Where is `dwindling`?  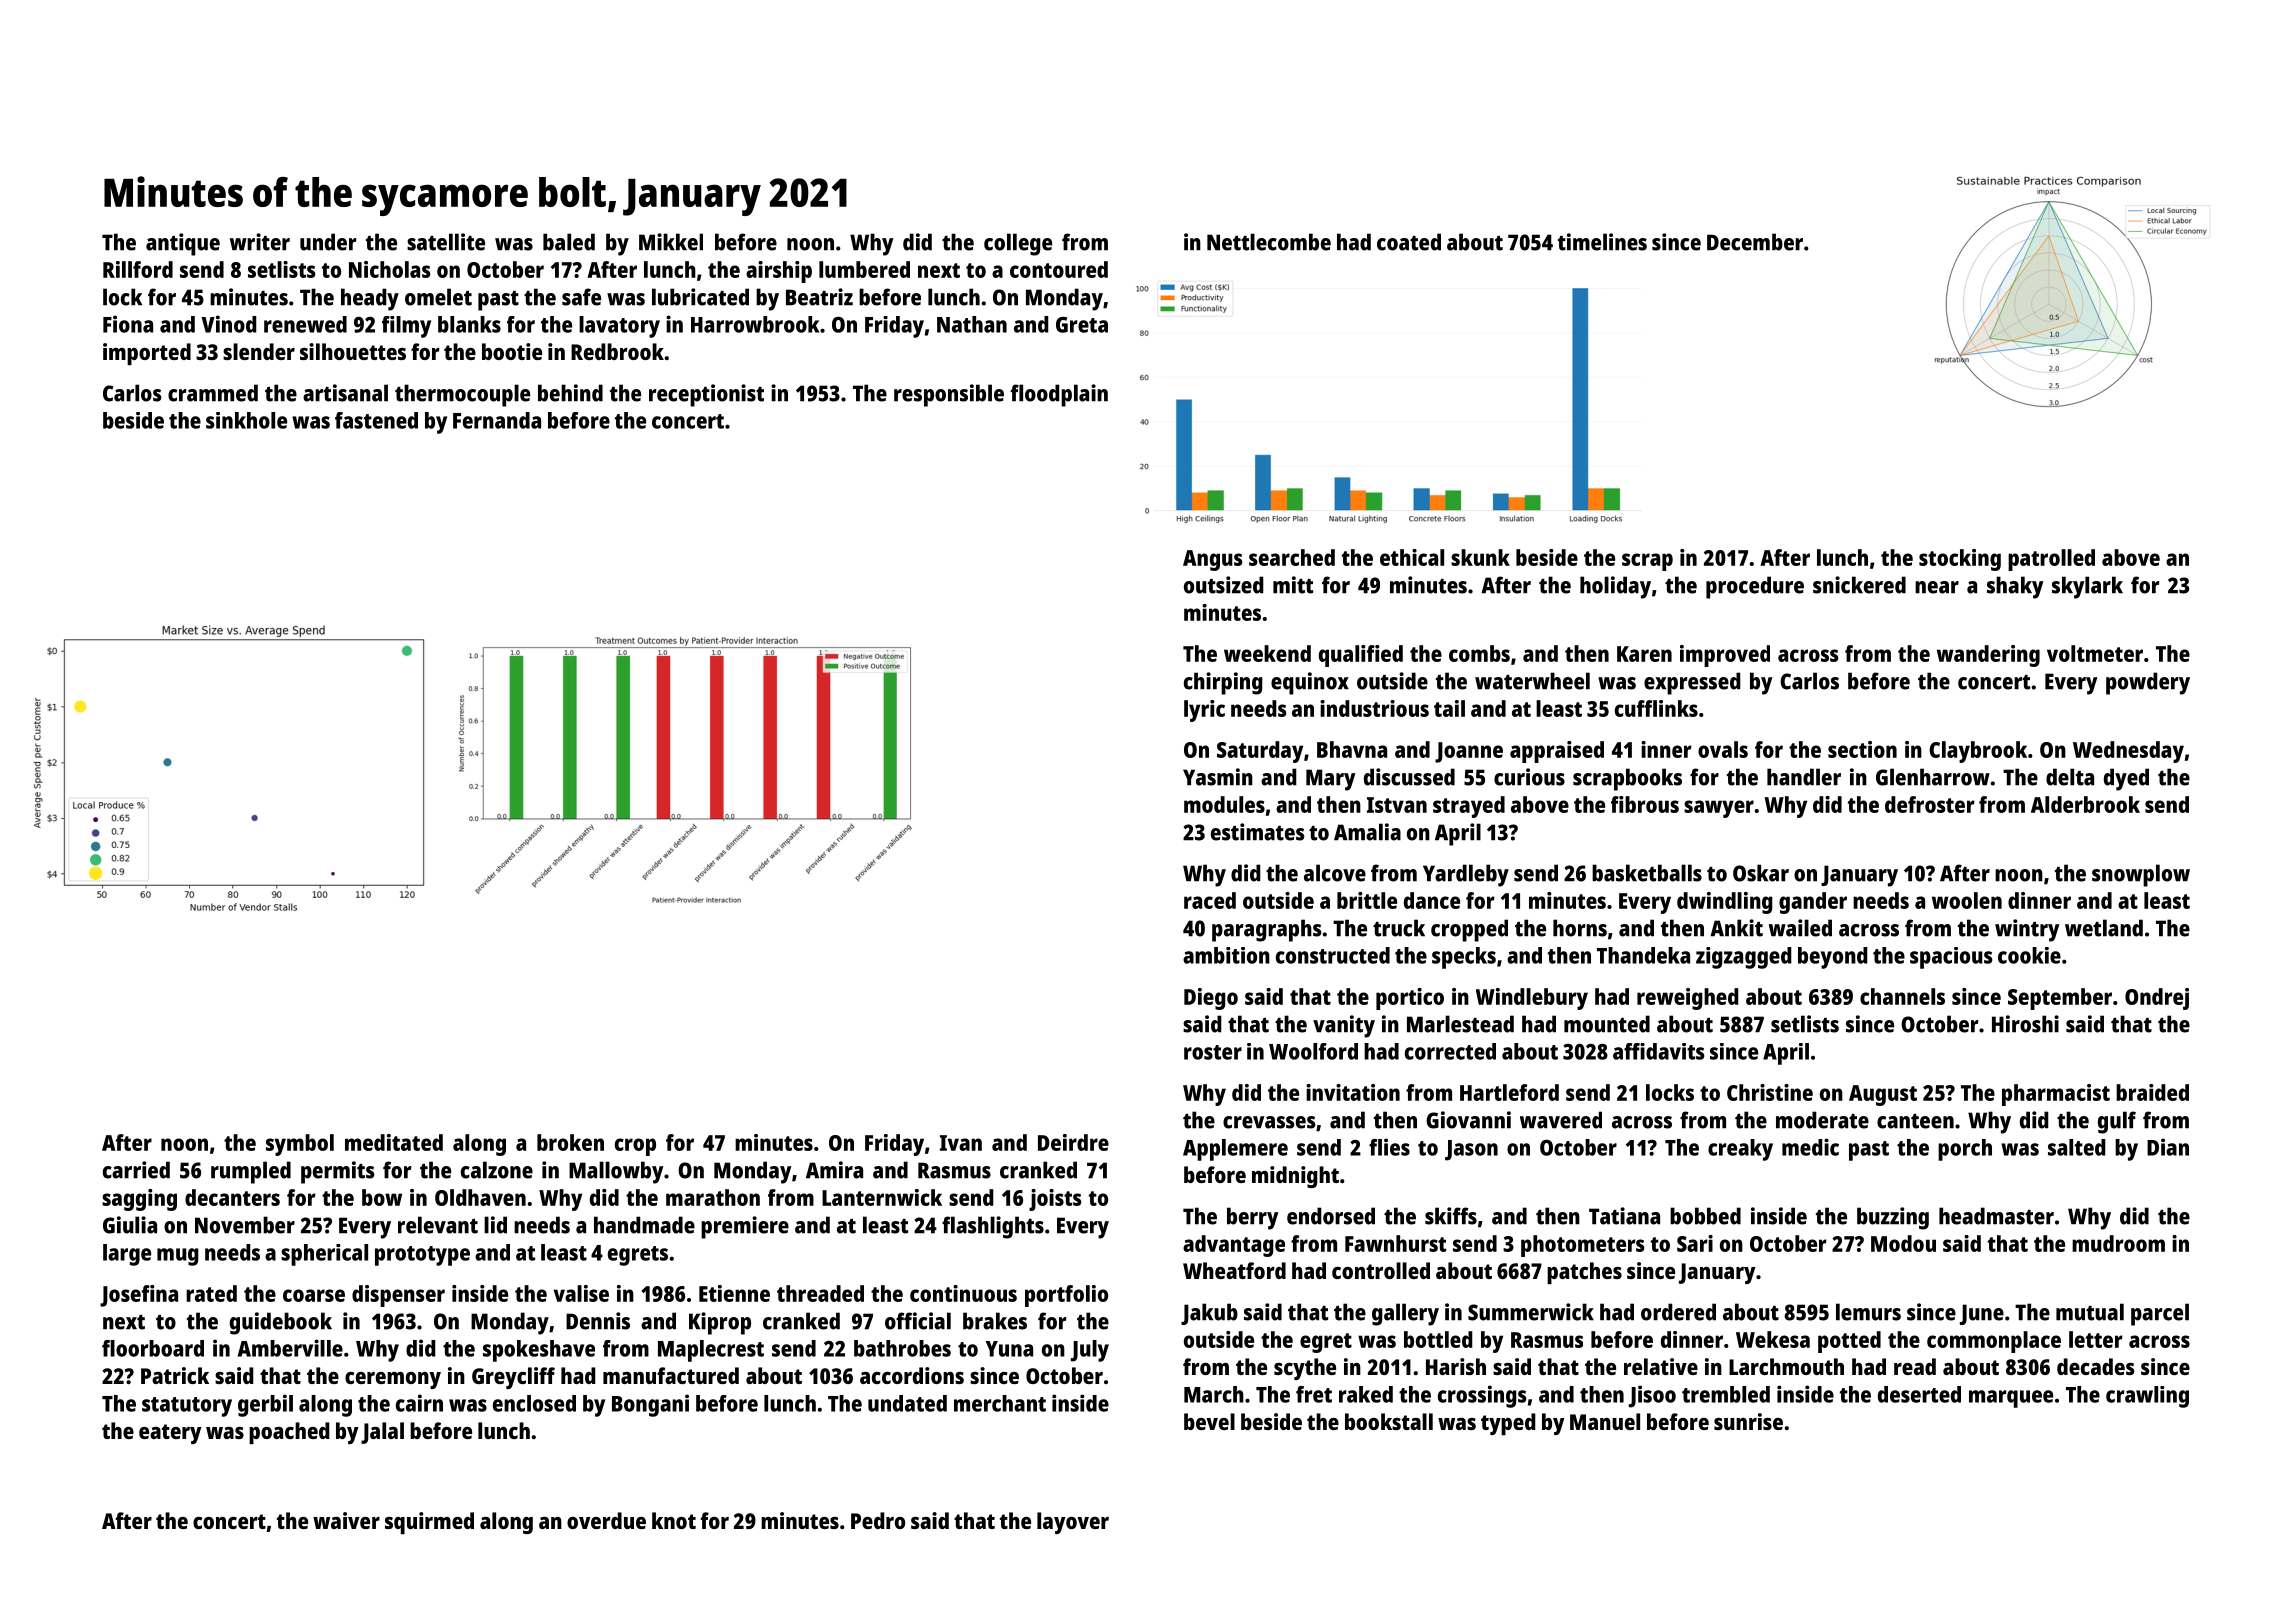
dwindling is located at coordinates (1725, 903).
